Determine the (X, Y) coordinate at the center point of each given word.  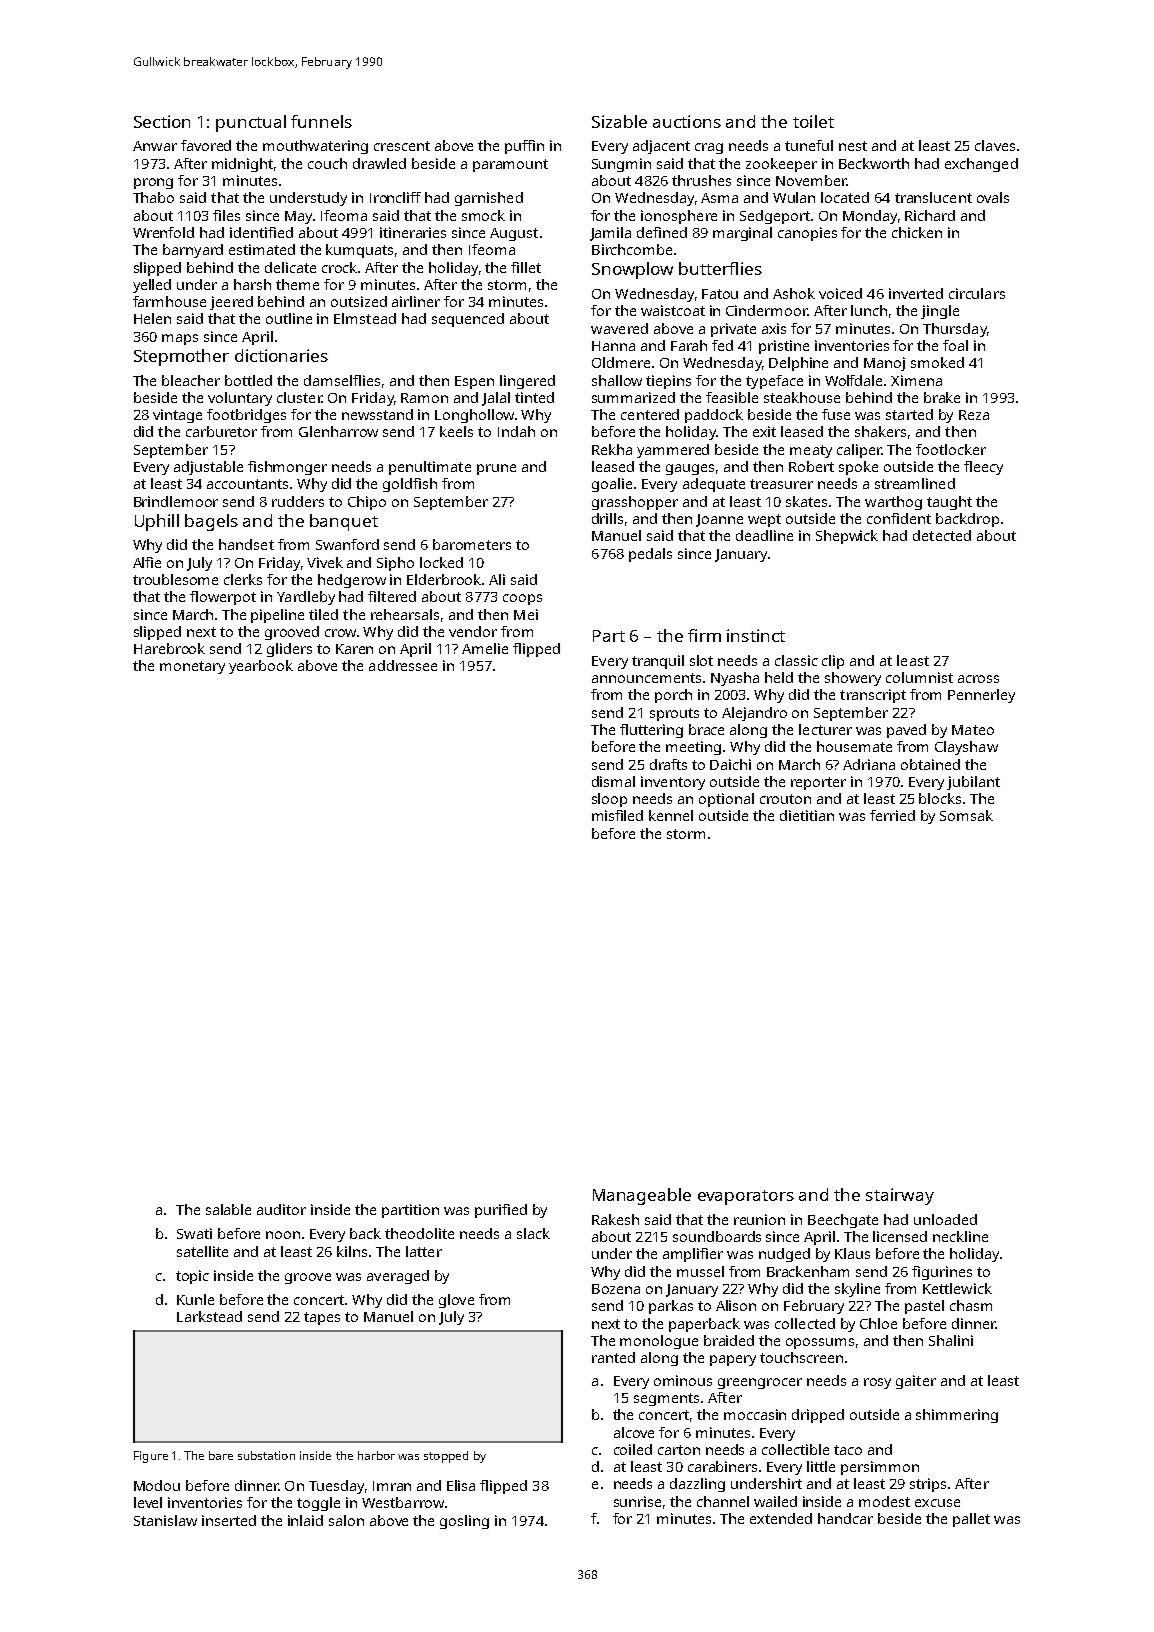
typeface (774, 382)
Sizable (619, 121)
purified (501, 1211)
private (733, 330)
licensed (900, 1236)
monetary (192, 667)
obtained (930, 764)
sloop (609, 800)
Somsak (966, 815)
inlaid (305, 1520)
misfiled (617, 815)
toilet (813, 121)
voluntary (240, 399)
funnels (321, 121)
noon (283, 1235)
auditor (281, 1209)
